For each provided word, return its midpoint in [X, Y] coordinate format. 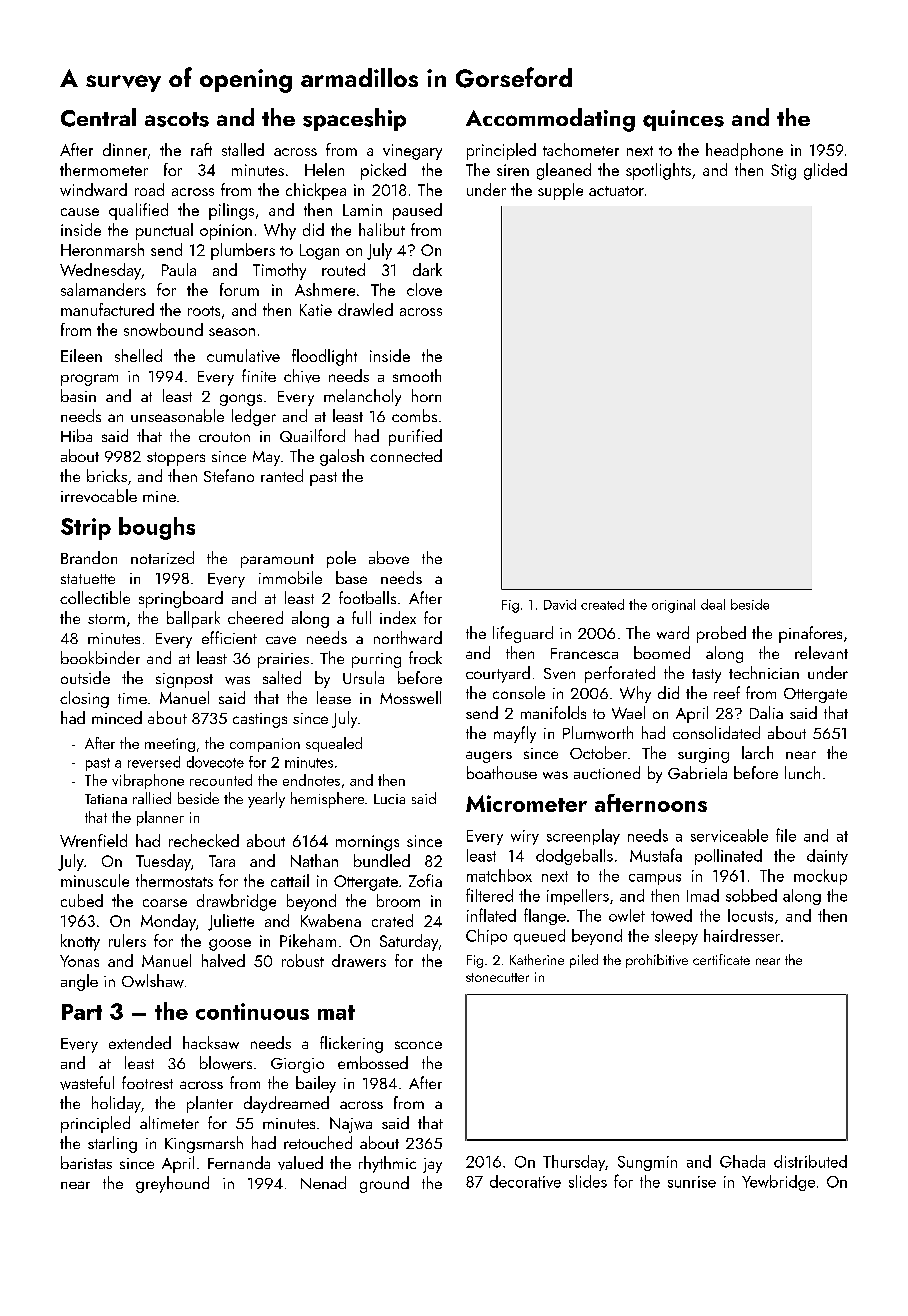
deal [713, 604]
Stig [783, 172]
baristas [86, 1162]
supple [560, 191]
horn [426, 395]
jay [432, 1165]
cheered [255, 617]
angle [79, 982]
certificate [721, 959]
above [389, 557]
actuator [616, 191]
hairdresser [742, 935]
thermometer [104, 169]
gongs [241, 400]
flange [545, 916]
